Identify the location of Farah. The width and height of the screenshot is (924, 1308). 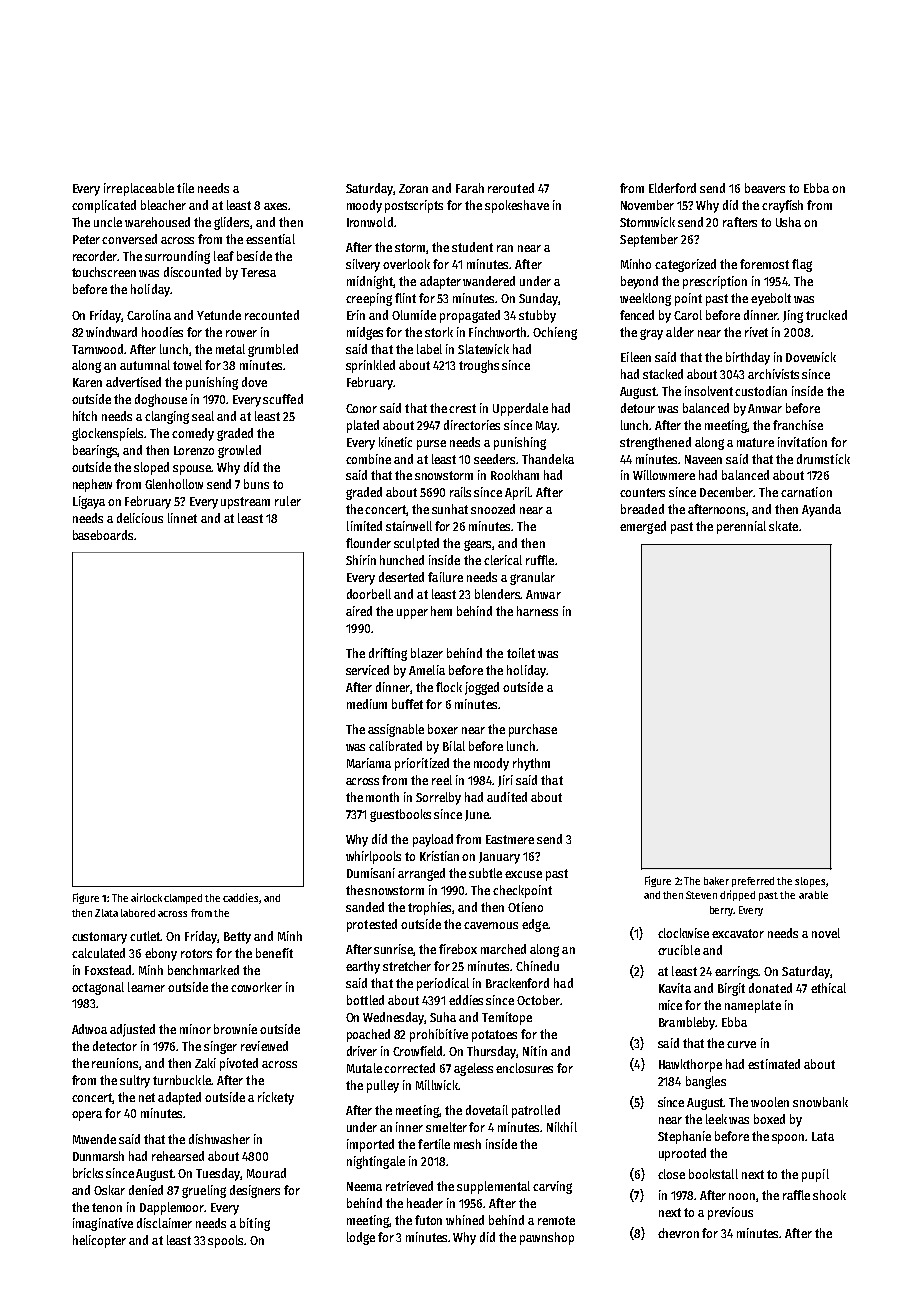
(470, 188).
